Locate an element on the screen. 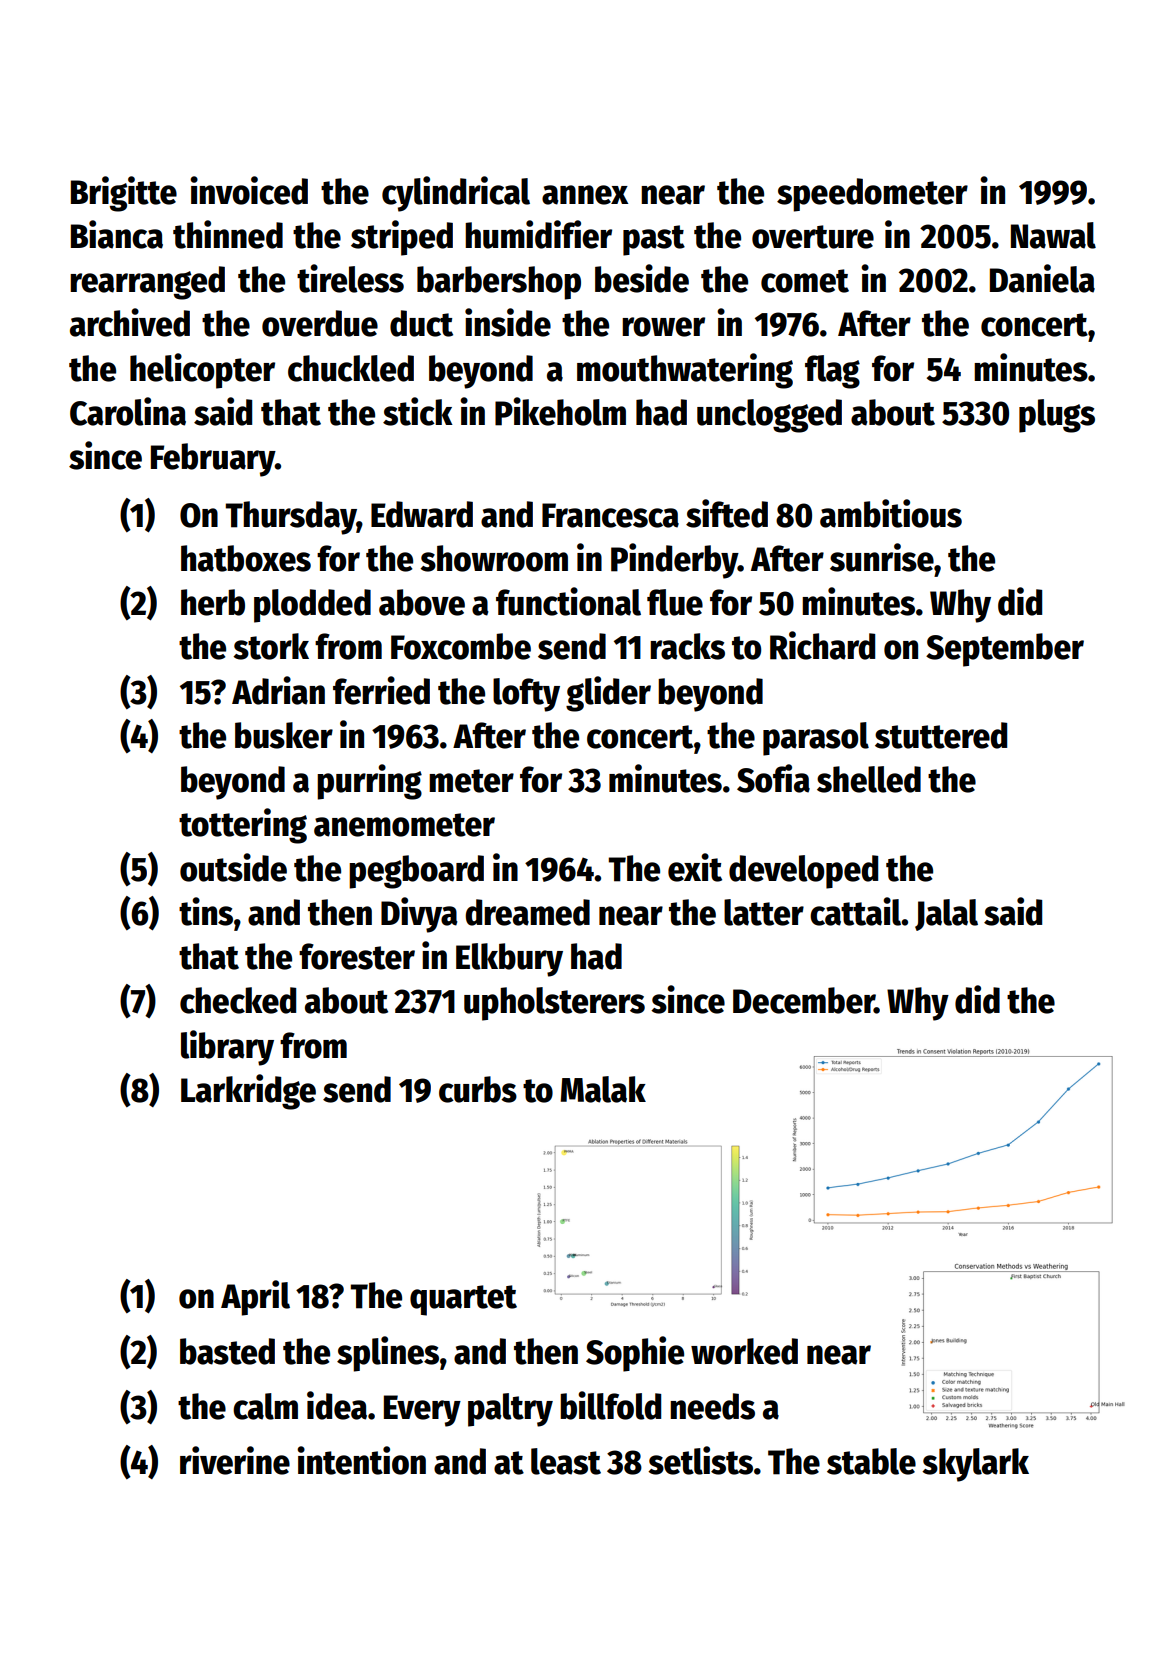 This screenshot has height=1654, width=1165. busker is located at coordinates (284, 735).
